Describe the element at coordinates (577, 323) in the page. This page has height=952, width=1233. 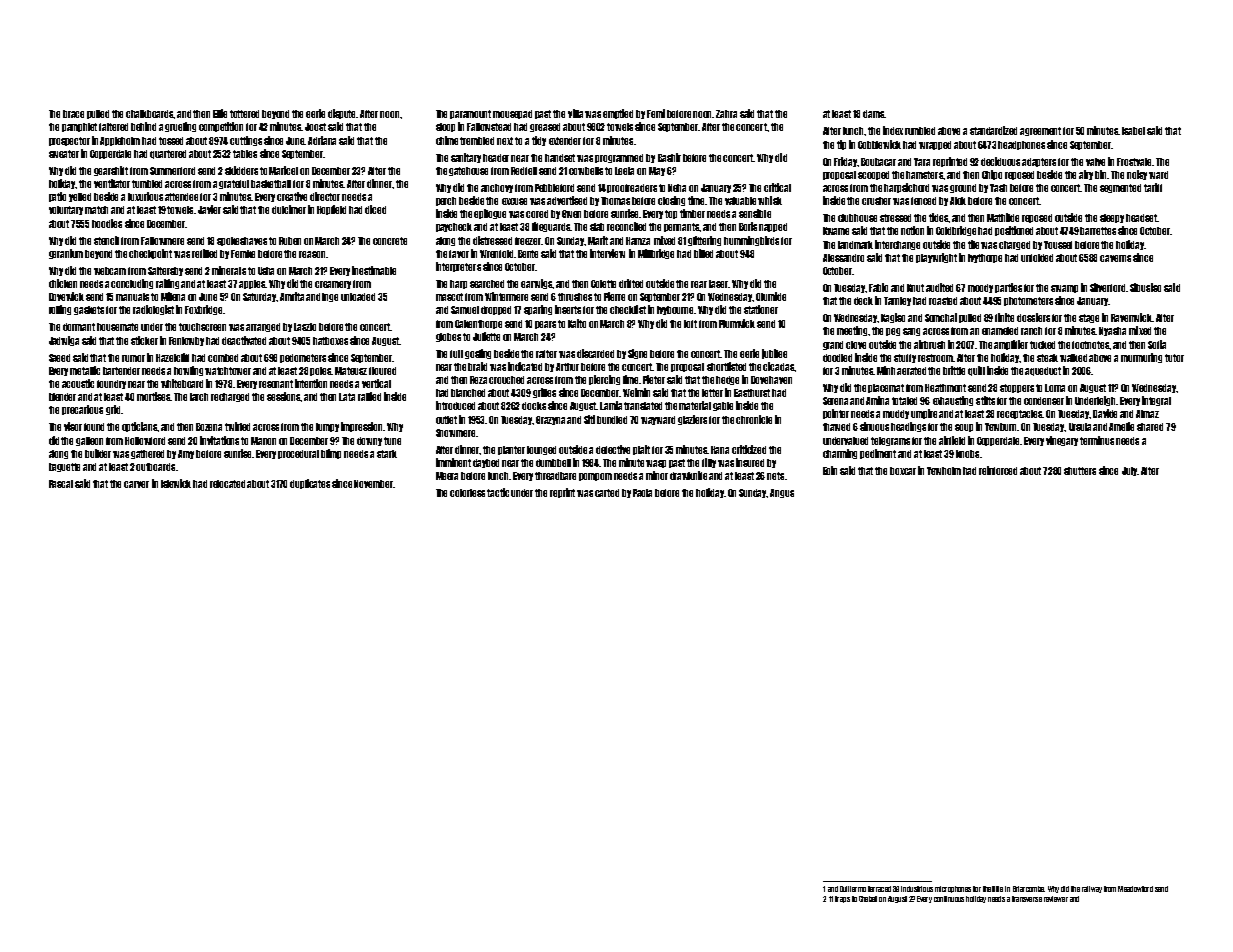
I see `Kaito` at that location.
